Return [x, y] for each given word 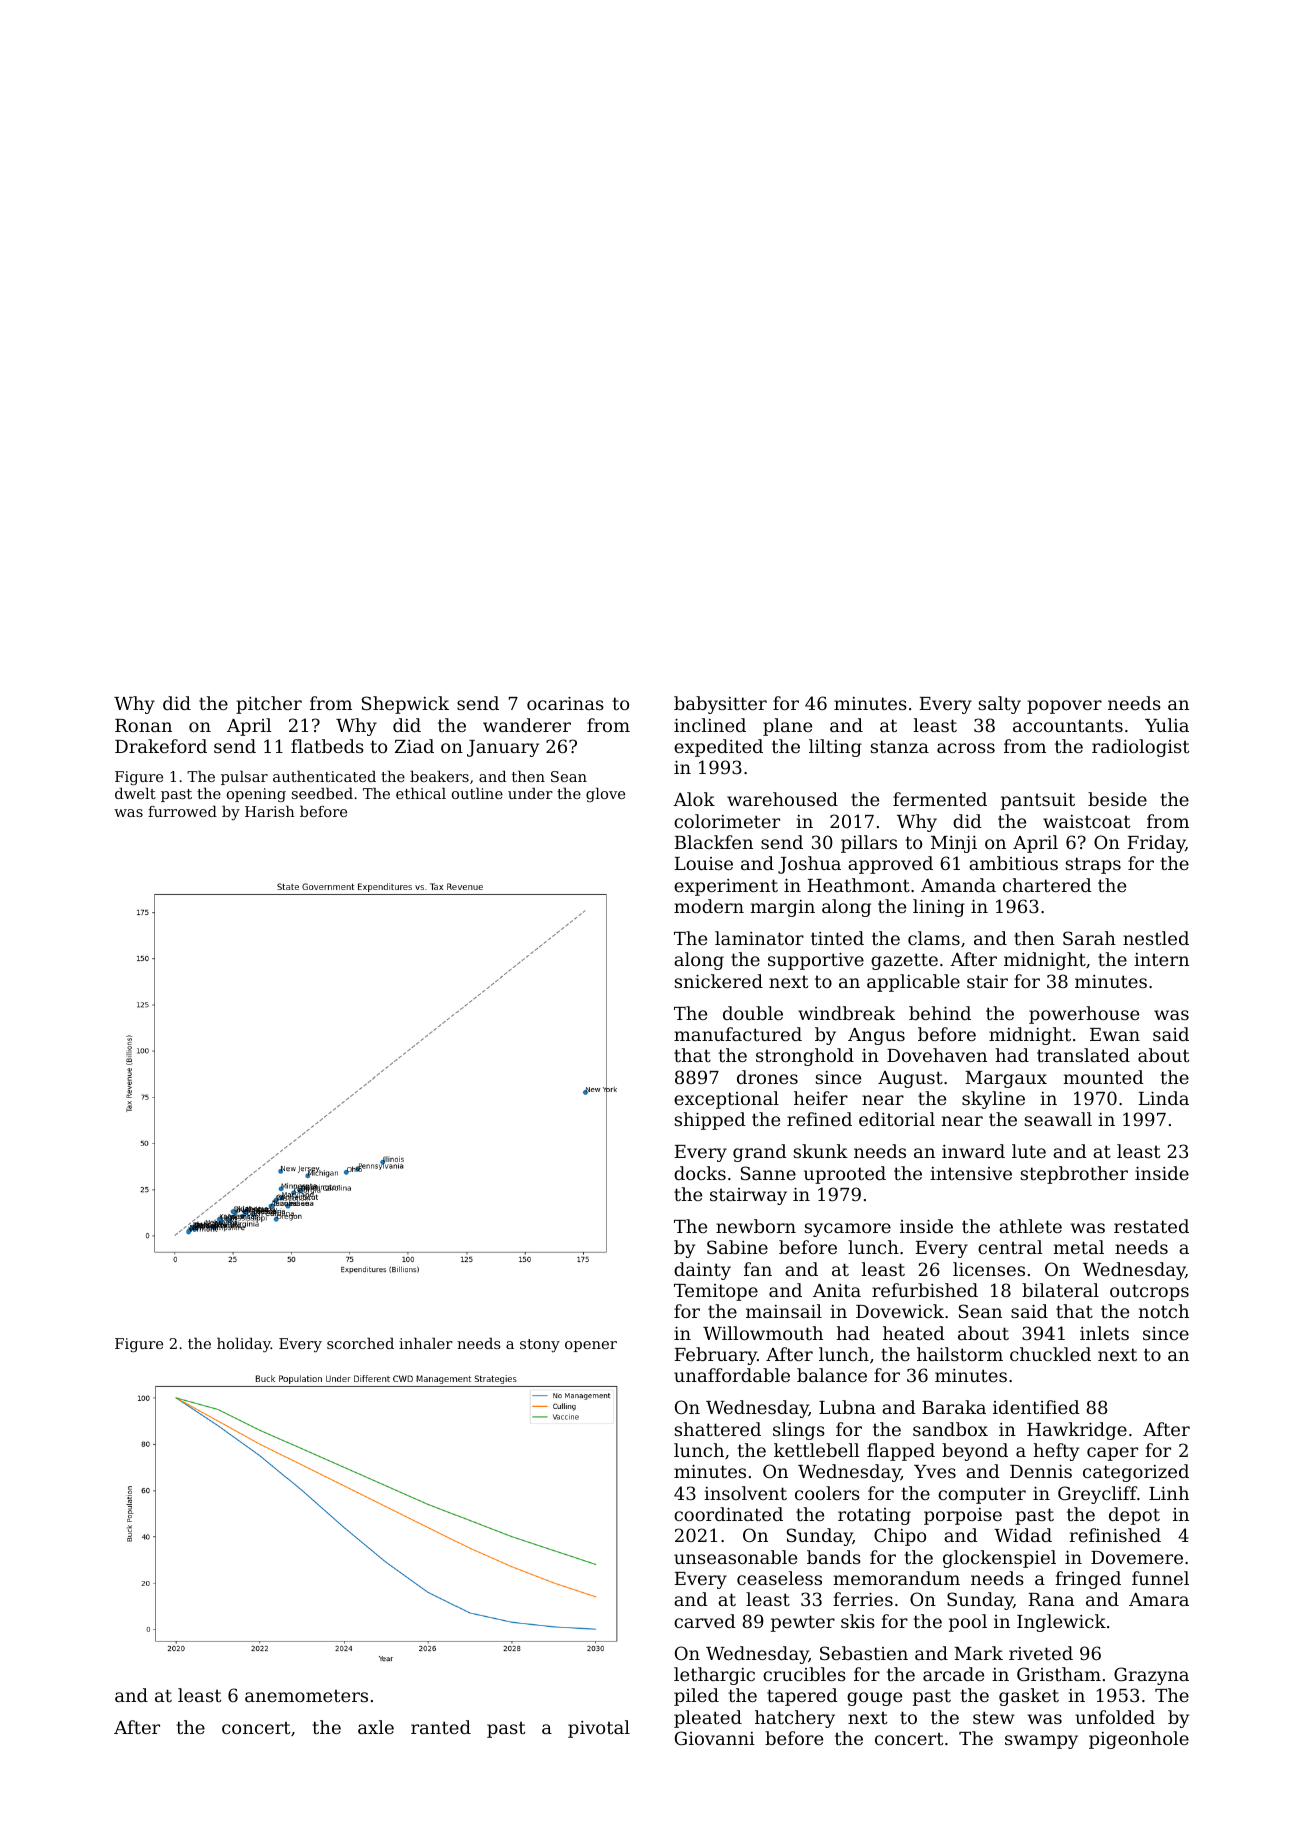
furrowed [182, 811]
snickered [719, 981]
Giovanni [715, 1738]
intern [1161, 959]
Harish [270, 811]
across [966, 748]
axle [376, 1727]
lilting [835, 748]
